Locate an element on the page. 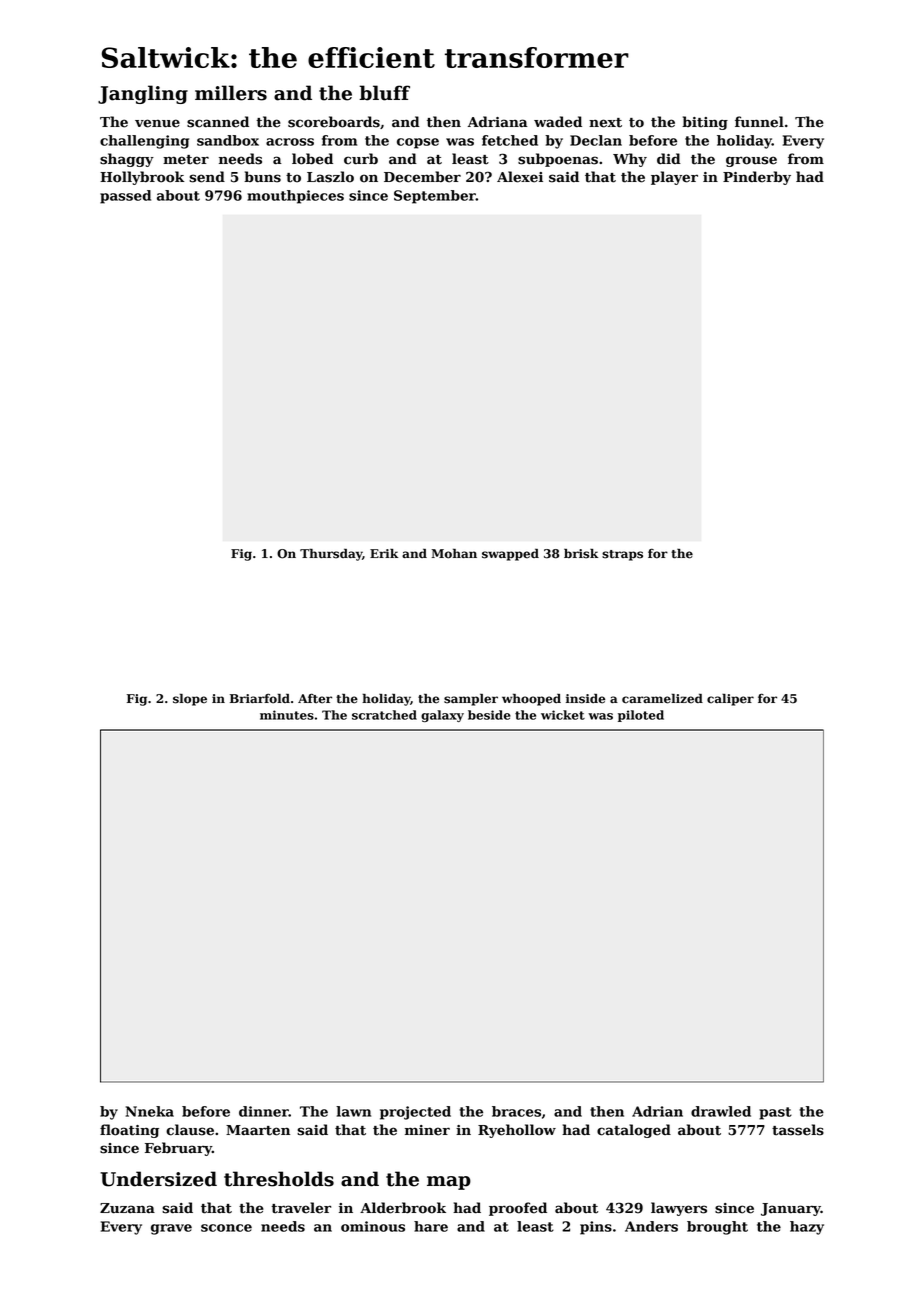 The width and height of the document is (924, 1308). Jangling is located at coordinates (143, 94).
